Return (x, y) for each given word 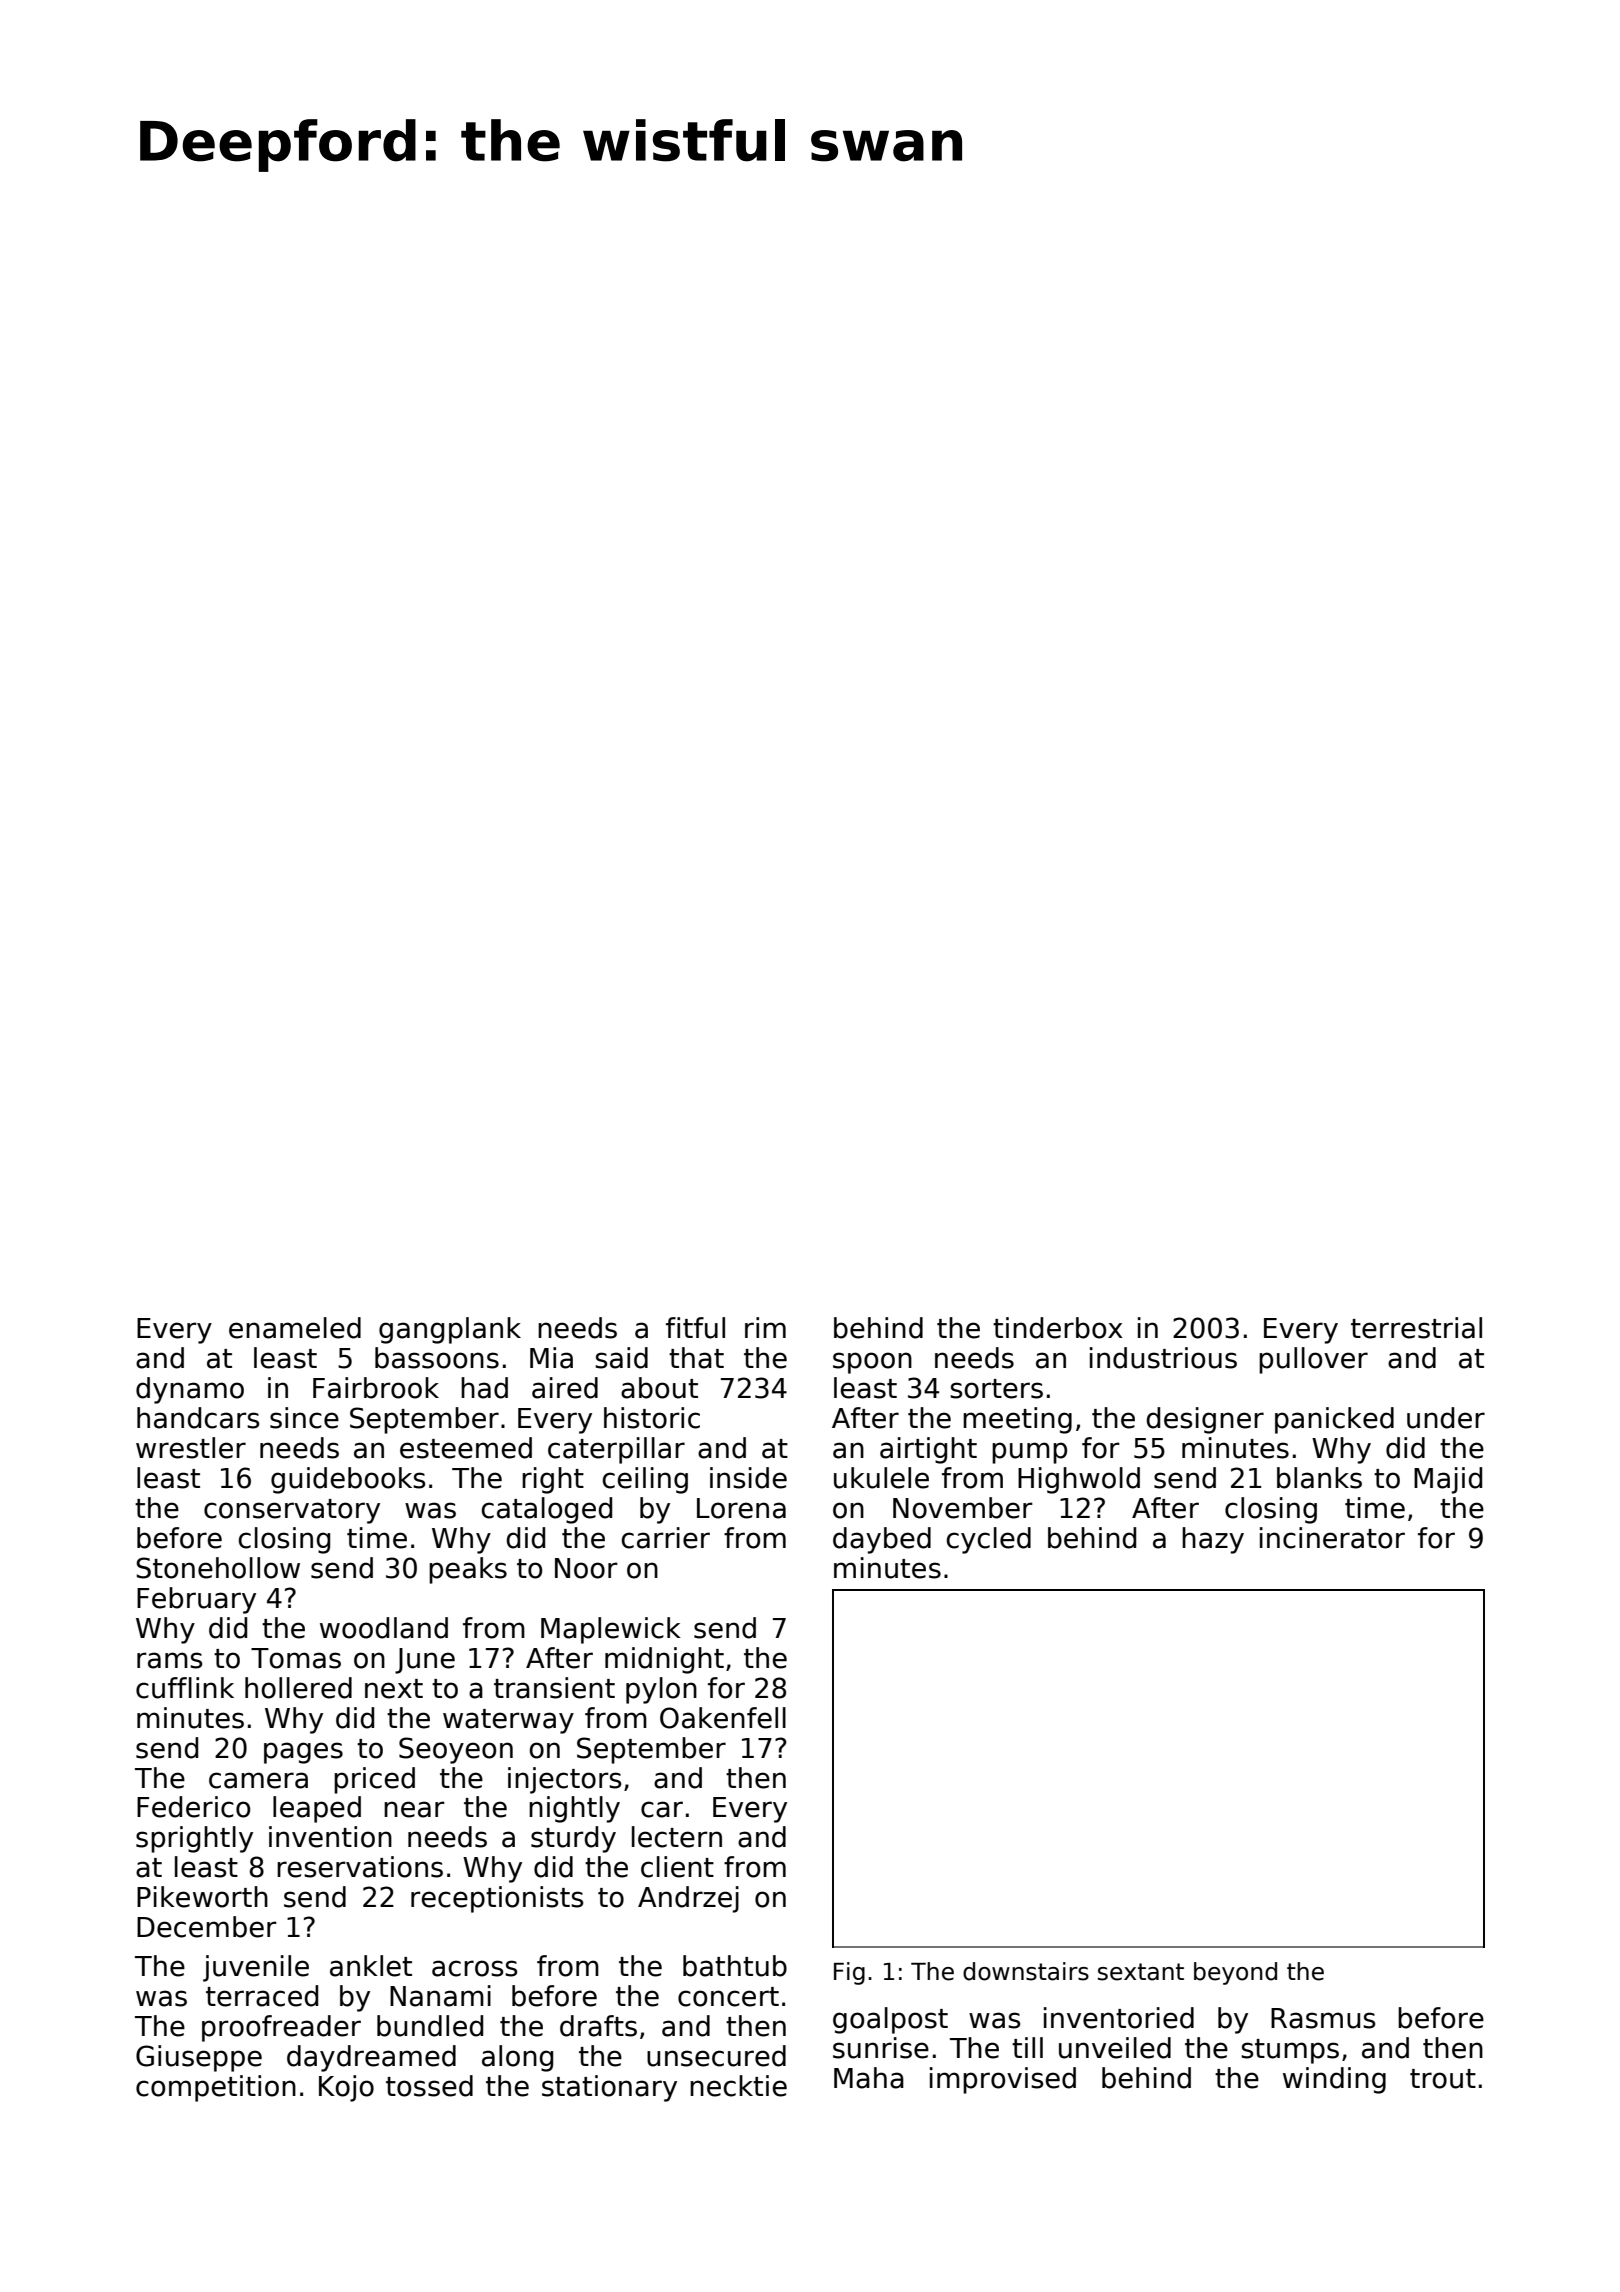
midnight (664, 1660)
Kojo (346, 2088)
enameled (295, 1328)
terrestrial (1416, 1328)
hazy (1213, 1540)
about (659, 1388)
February (196, 1600)
